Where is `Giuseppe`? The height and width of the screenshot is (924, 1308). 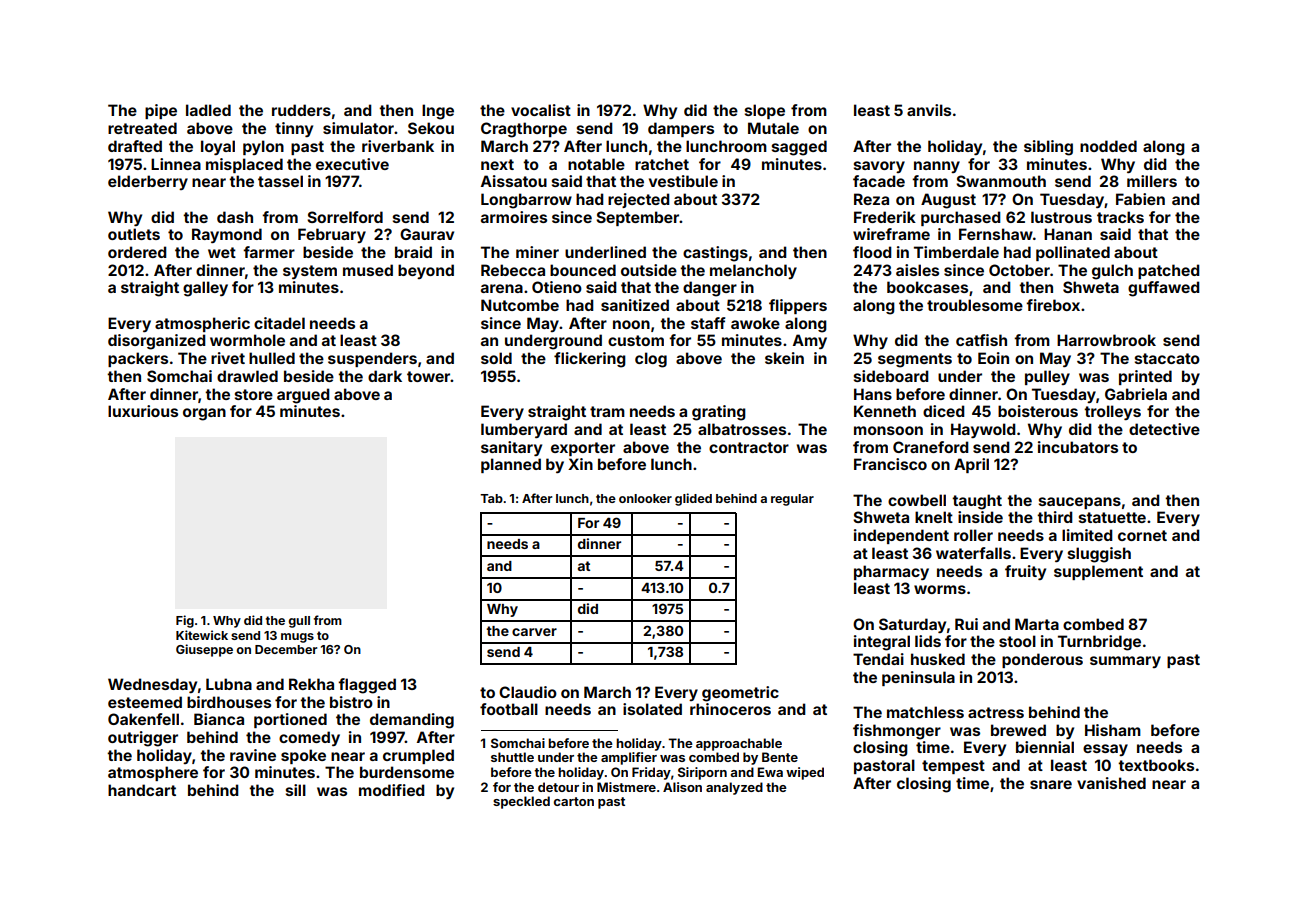
Giuseppe is located at coordinates (204, 650).
